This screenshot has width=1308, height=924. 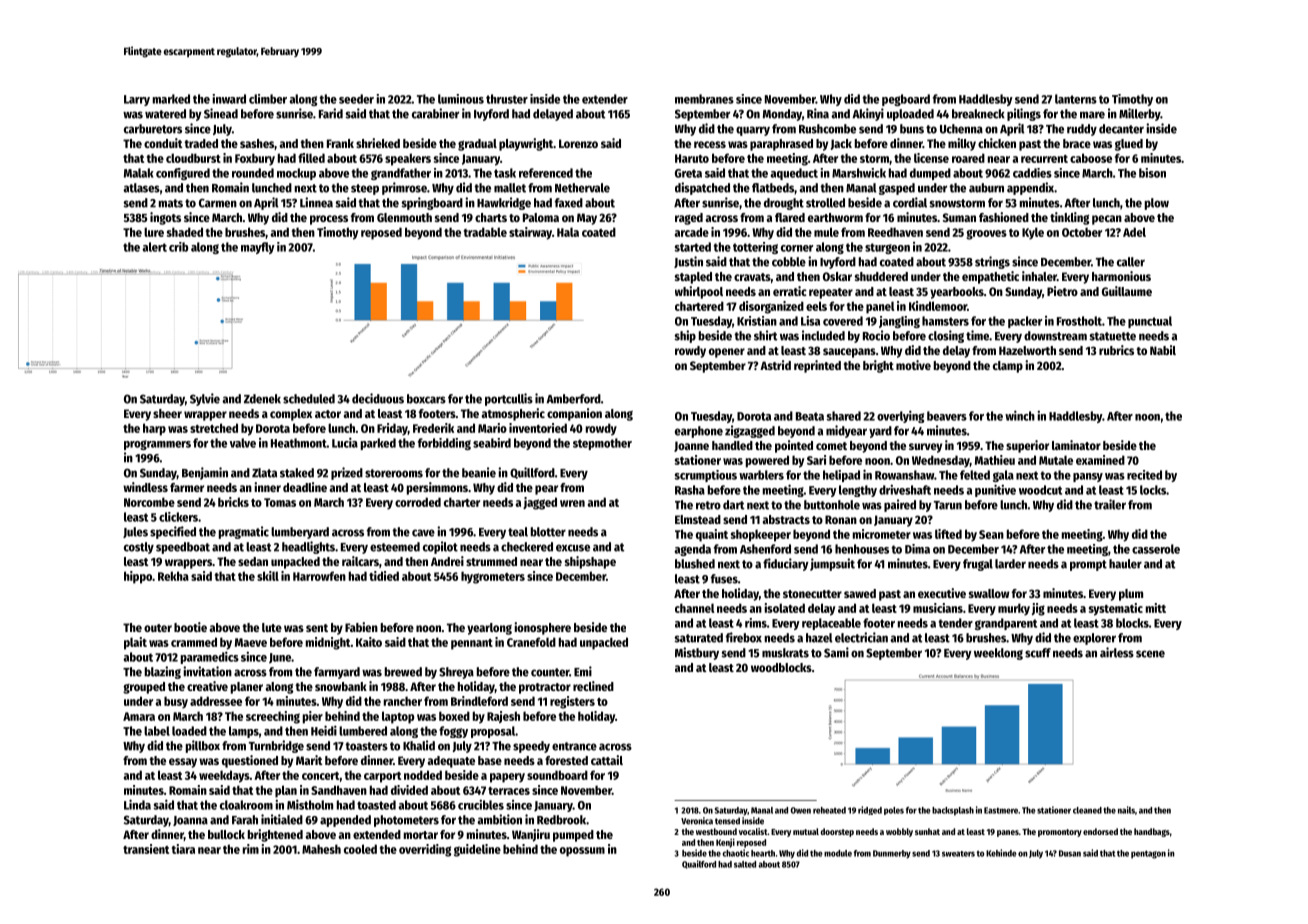 I want to click on survey, so click(x=925, y=448).
